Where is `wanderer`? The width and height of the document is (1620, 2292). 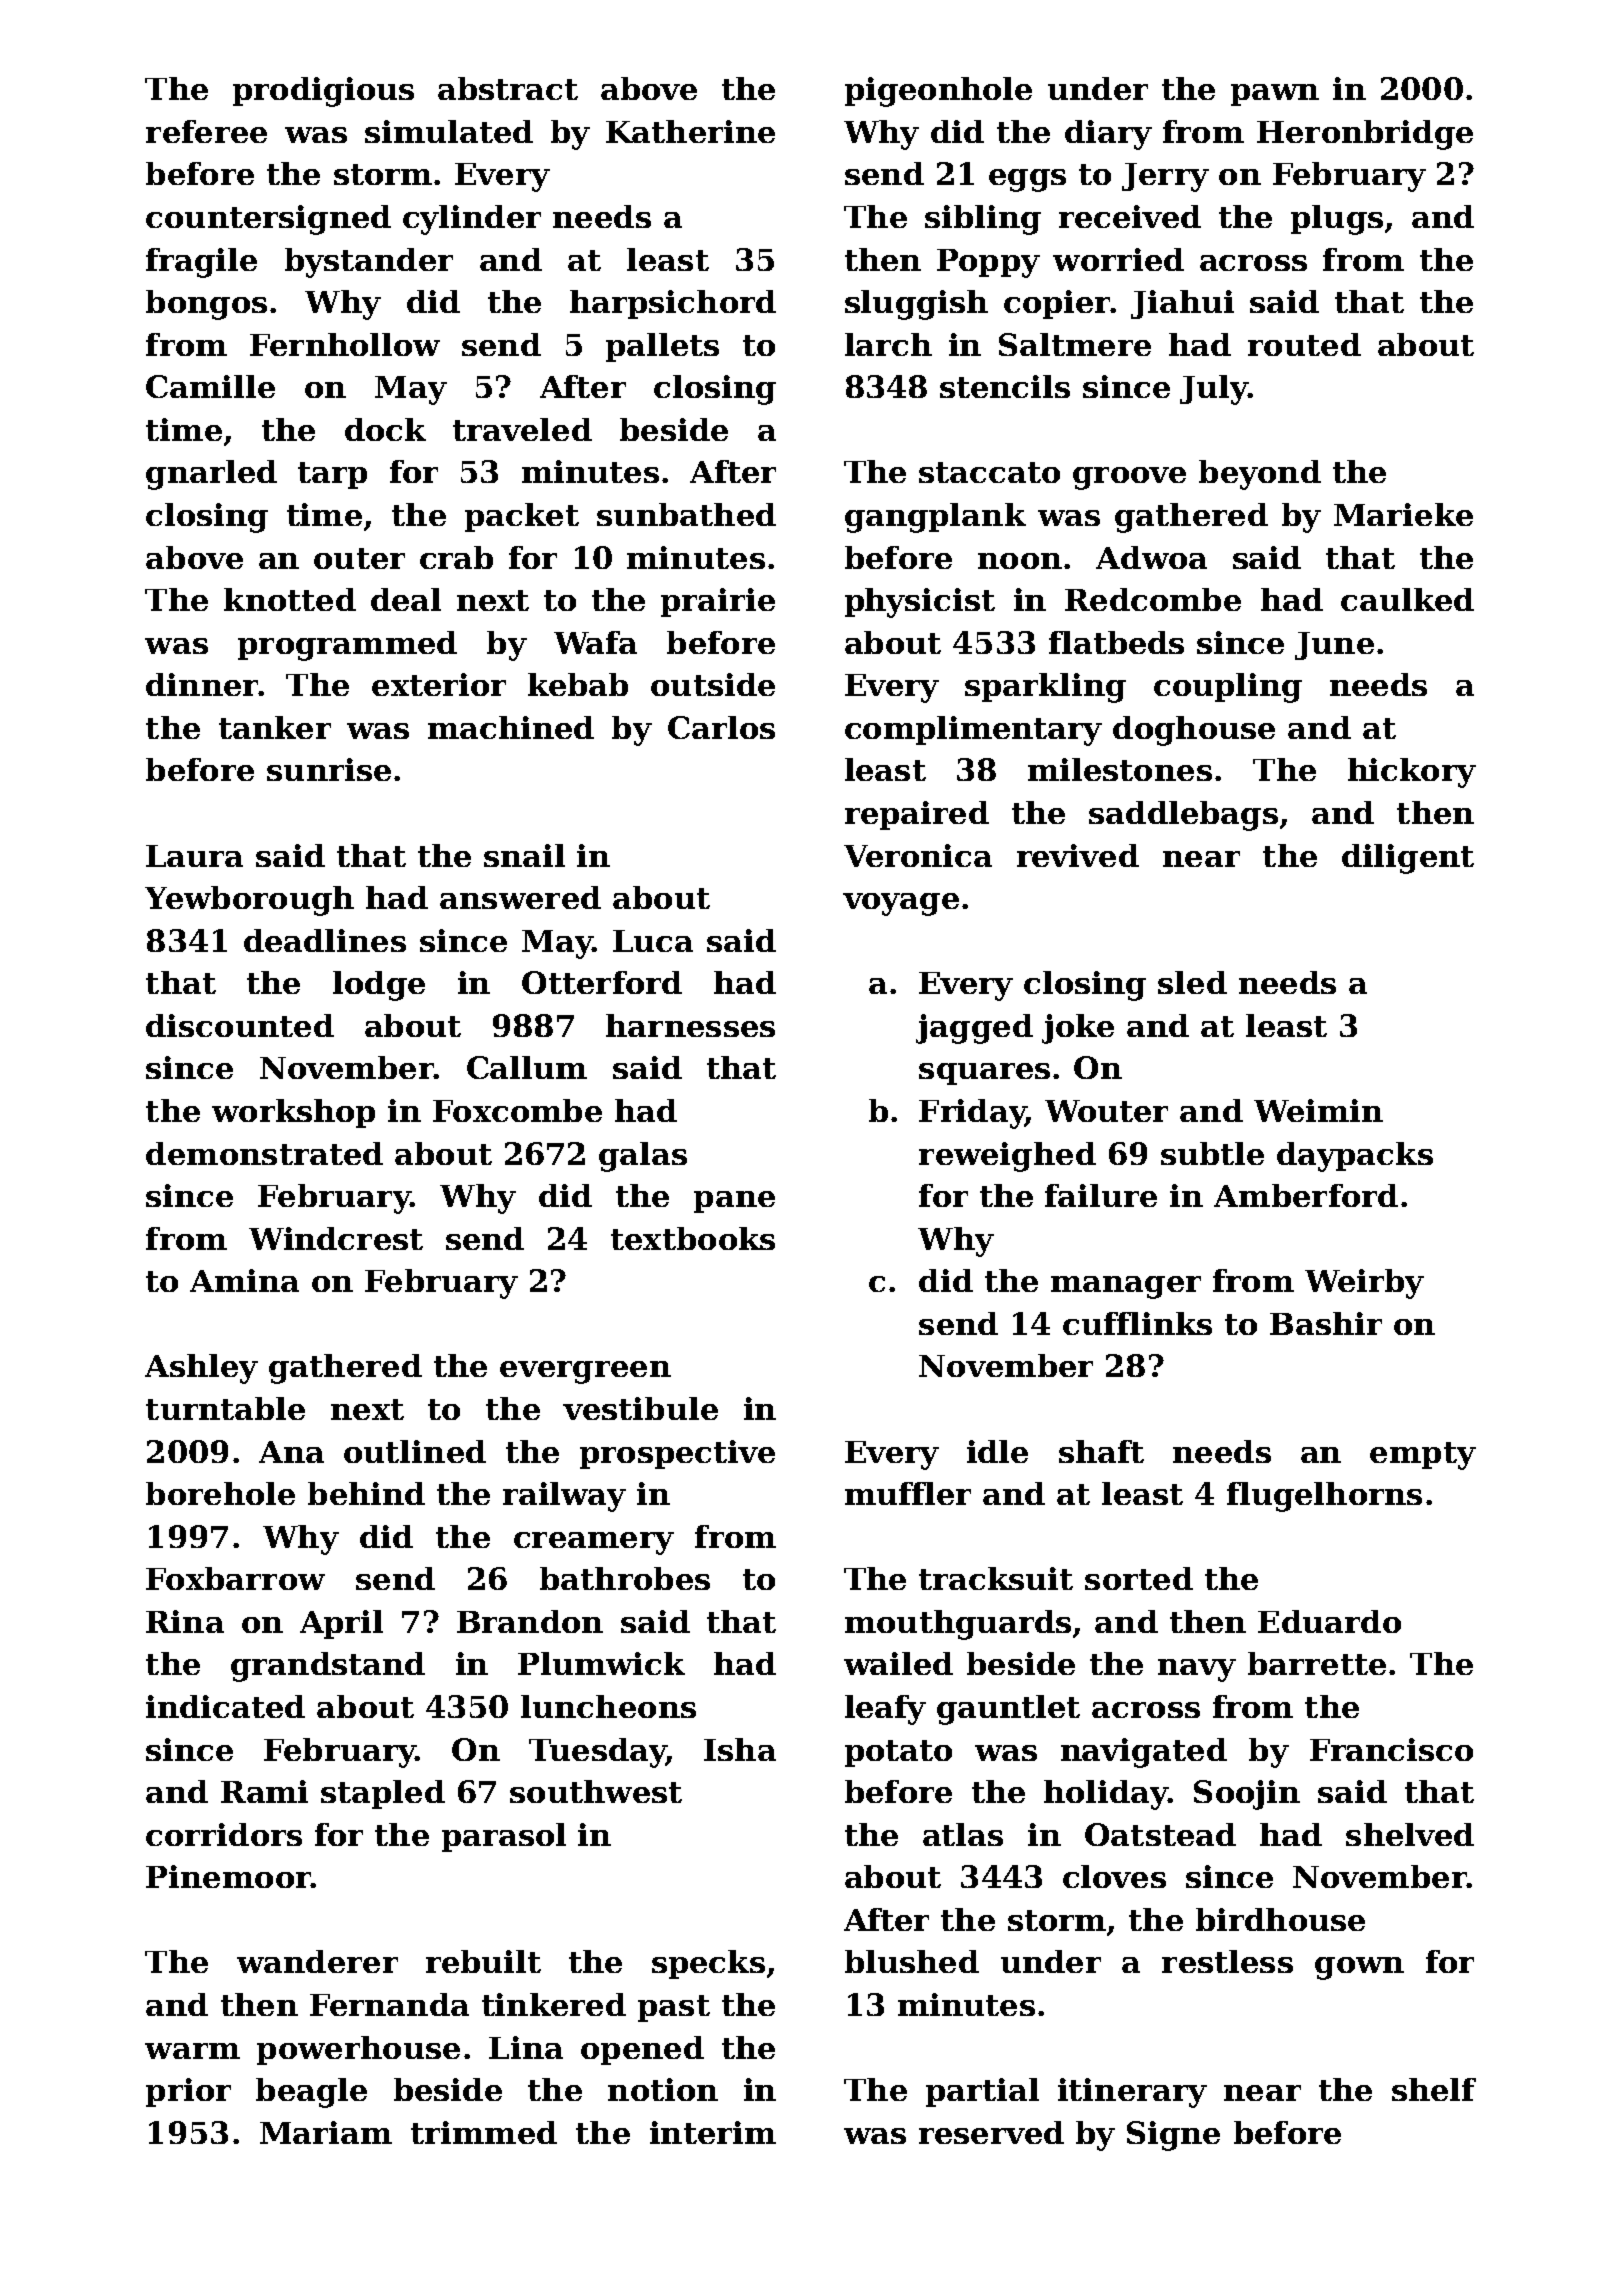 wanderer is located at coordinates (317, 1961).
